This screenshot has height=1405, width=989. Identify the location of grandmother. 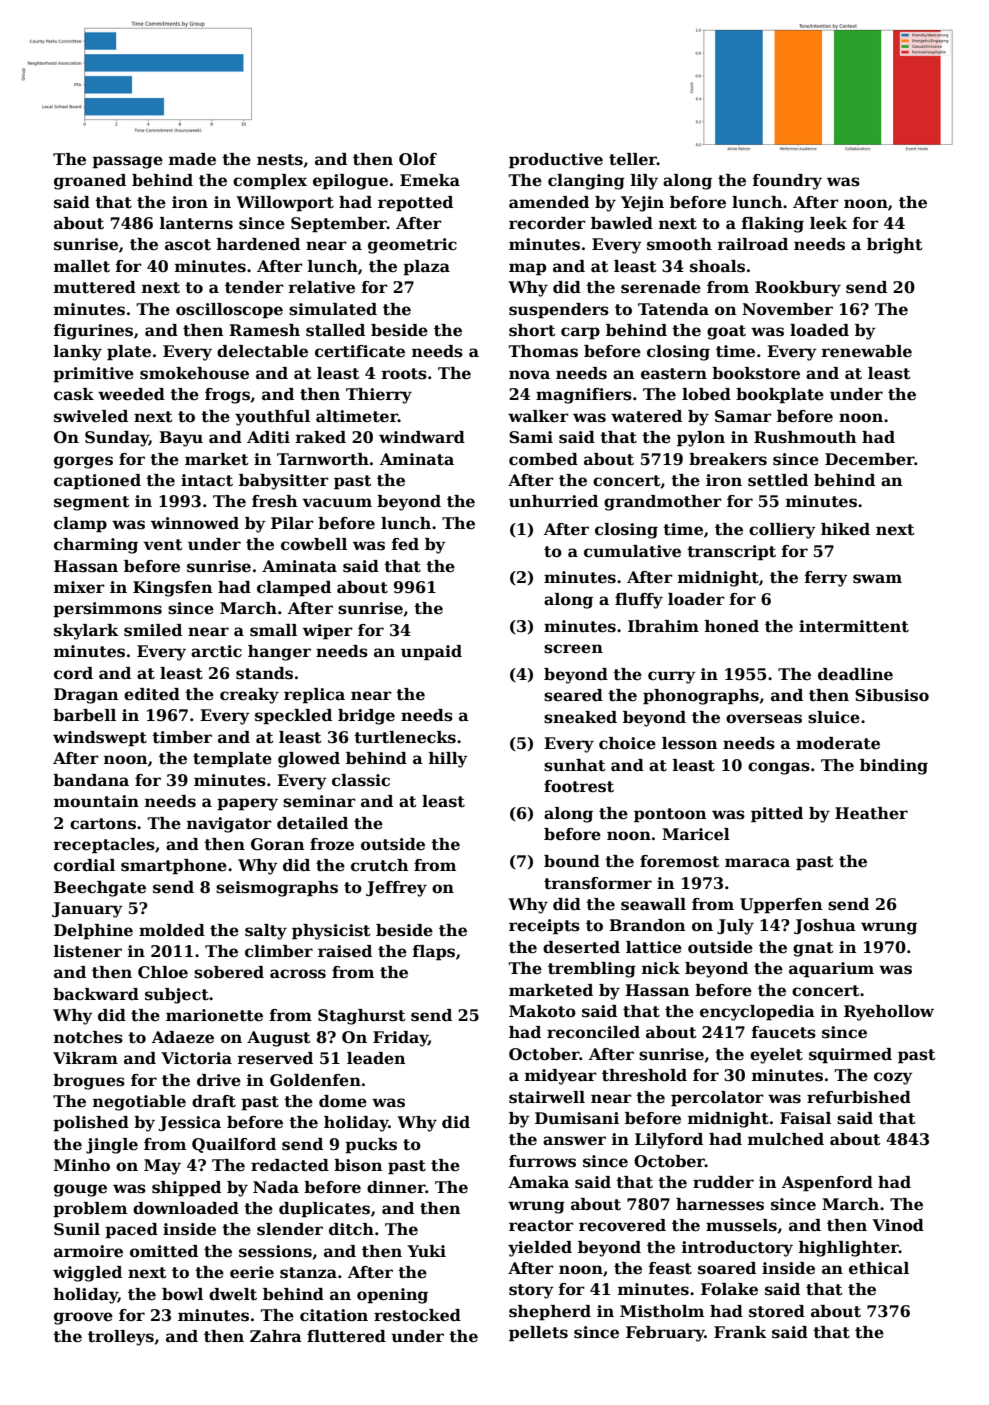
(663, 503).
